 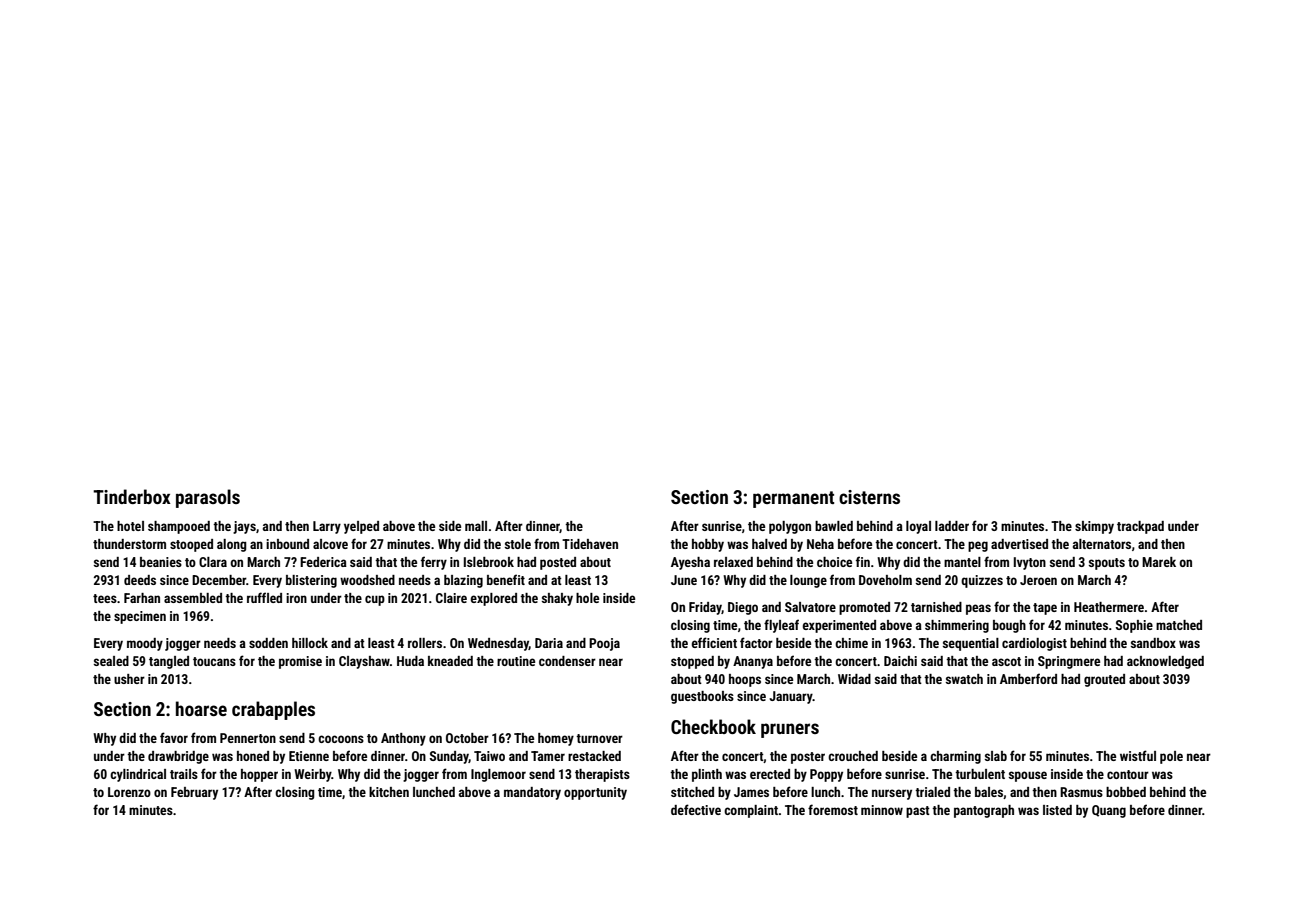 What do you see at coordinates (194, 793) in the image?
I see `February` at bounding box center [194, 793].
